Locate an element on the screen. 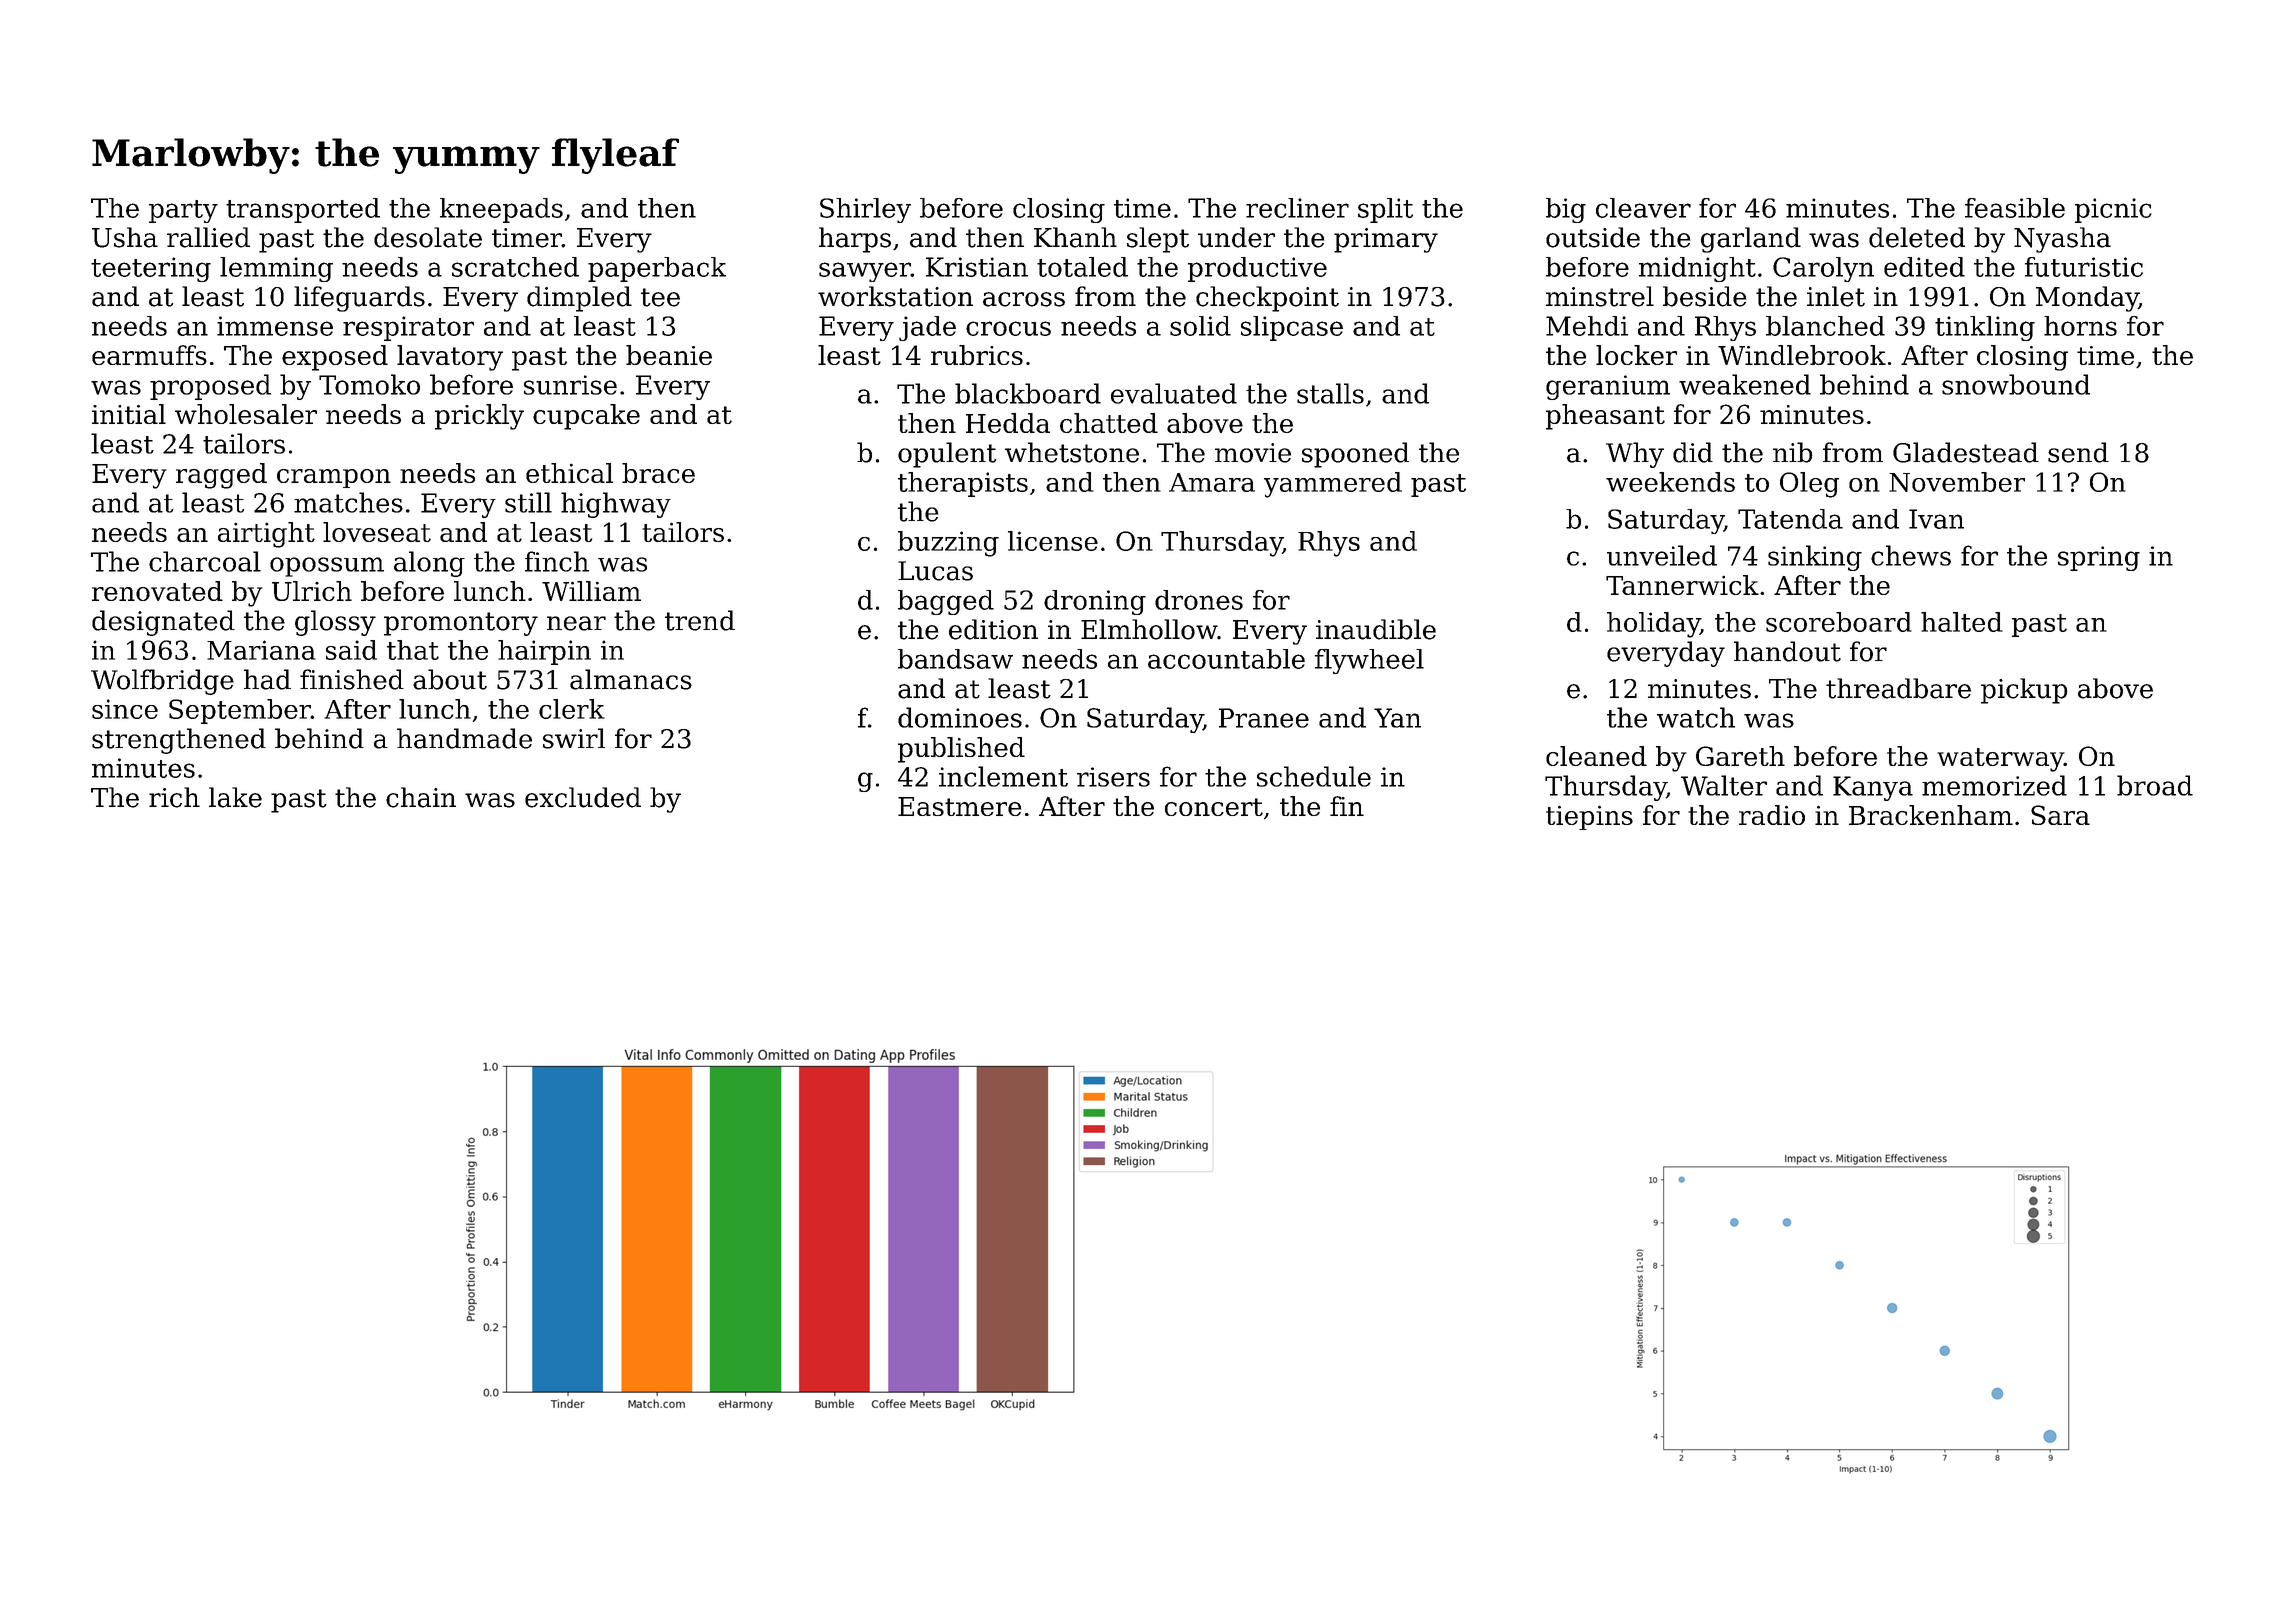 This screenshot has height=1620, width=2292. renovated is located at coordinates (157, 591).
